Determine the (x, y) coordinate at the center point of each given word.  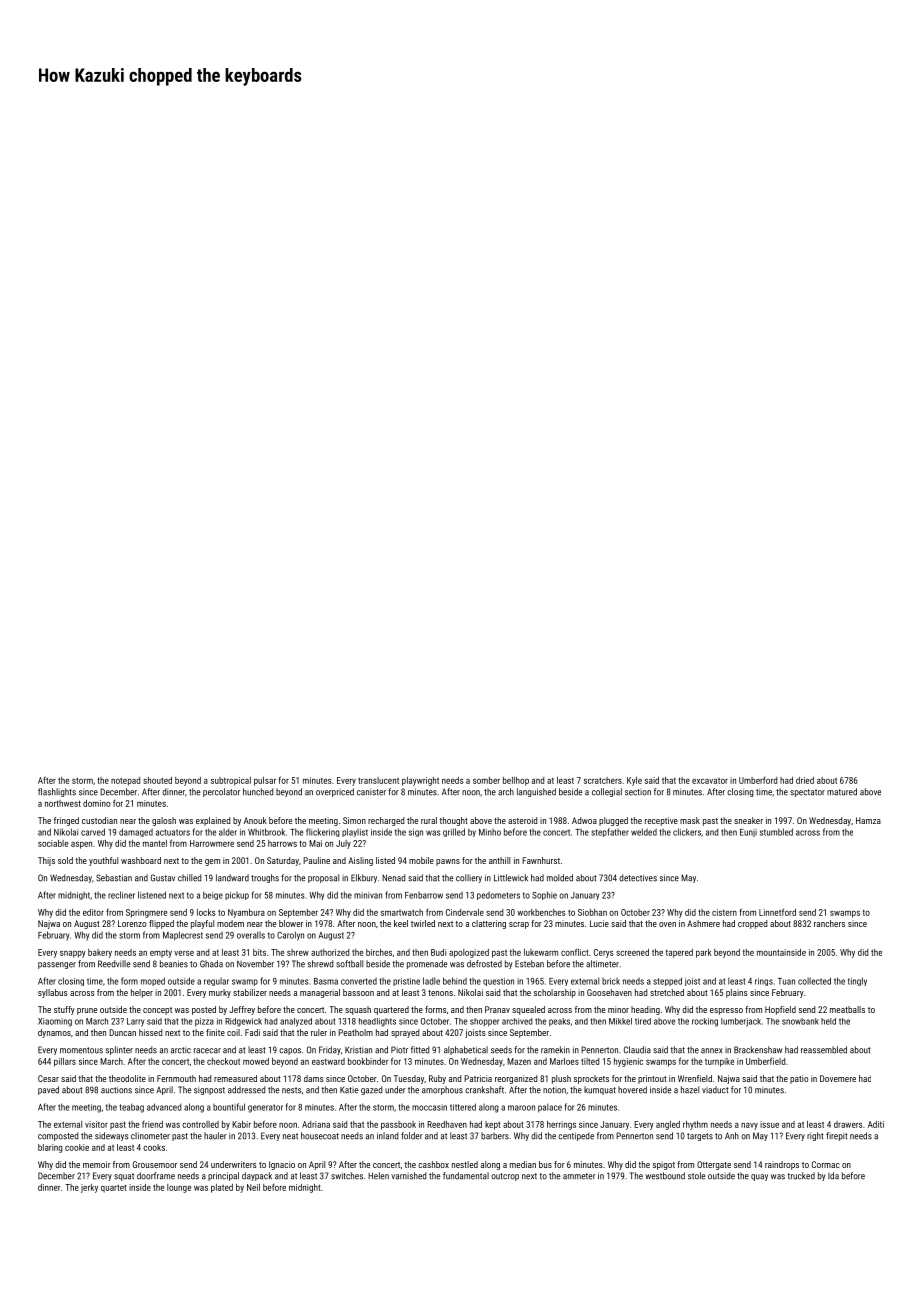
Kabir (241, 1124)
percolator (221, 792)
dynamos (54, 1033)
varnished (408, 1176)
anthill (499, 860)
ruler (319, 1032)
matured (842, 792)
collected (814, 981)
